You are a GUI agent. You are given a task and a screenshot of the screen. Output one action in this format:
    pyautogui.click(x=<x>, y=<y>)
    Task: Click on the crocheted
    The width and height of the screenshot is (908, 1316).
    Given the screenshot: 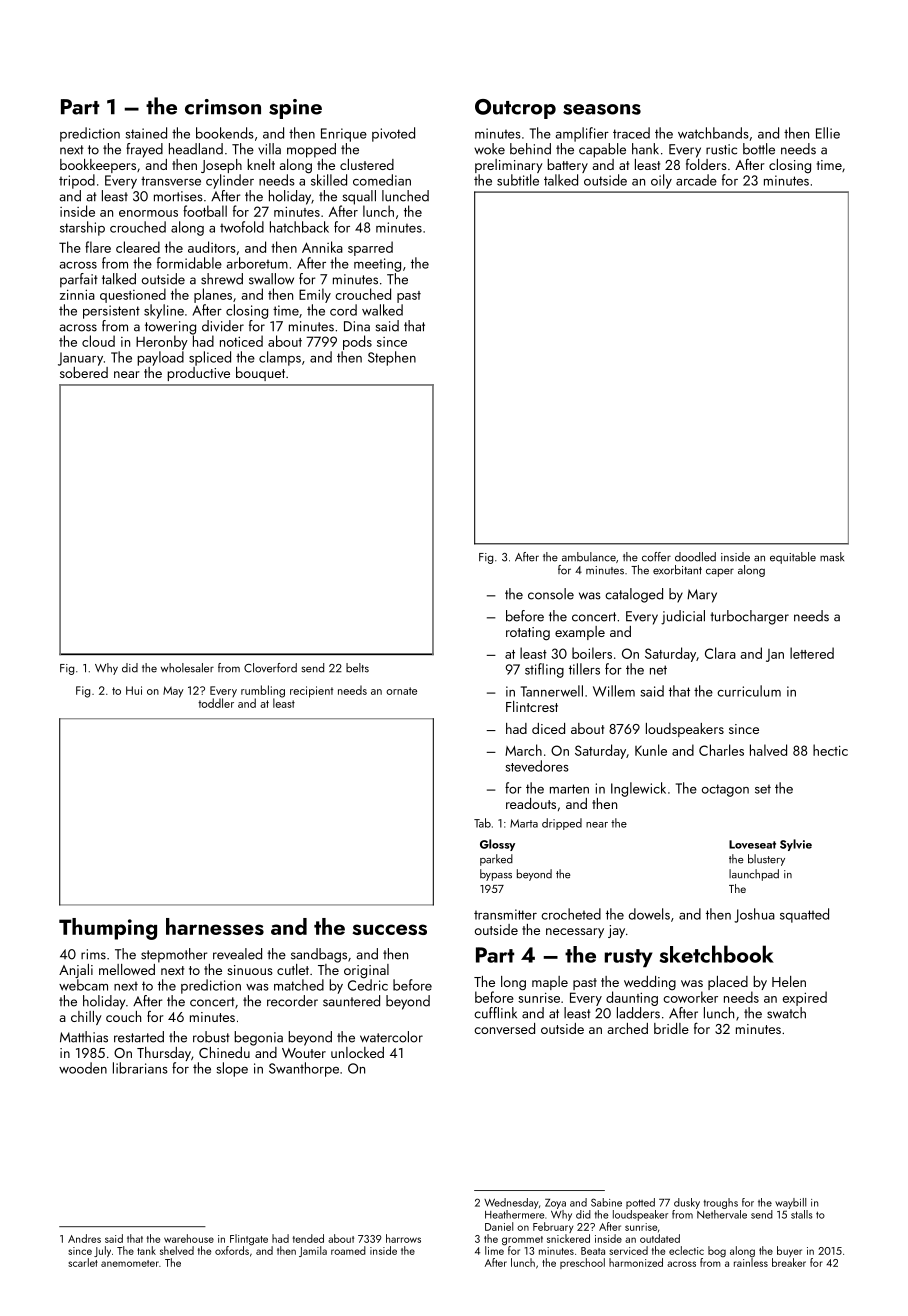 What is the action you would take?
    pyautogui.click(x=571, y=914)
